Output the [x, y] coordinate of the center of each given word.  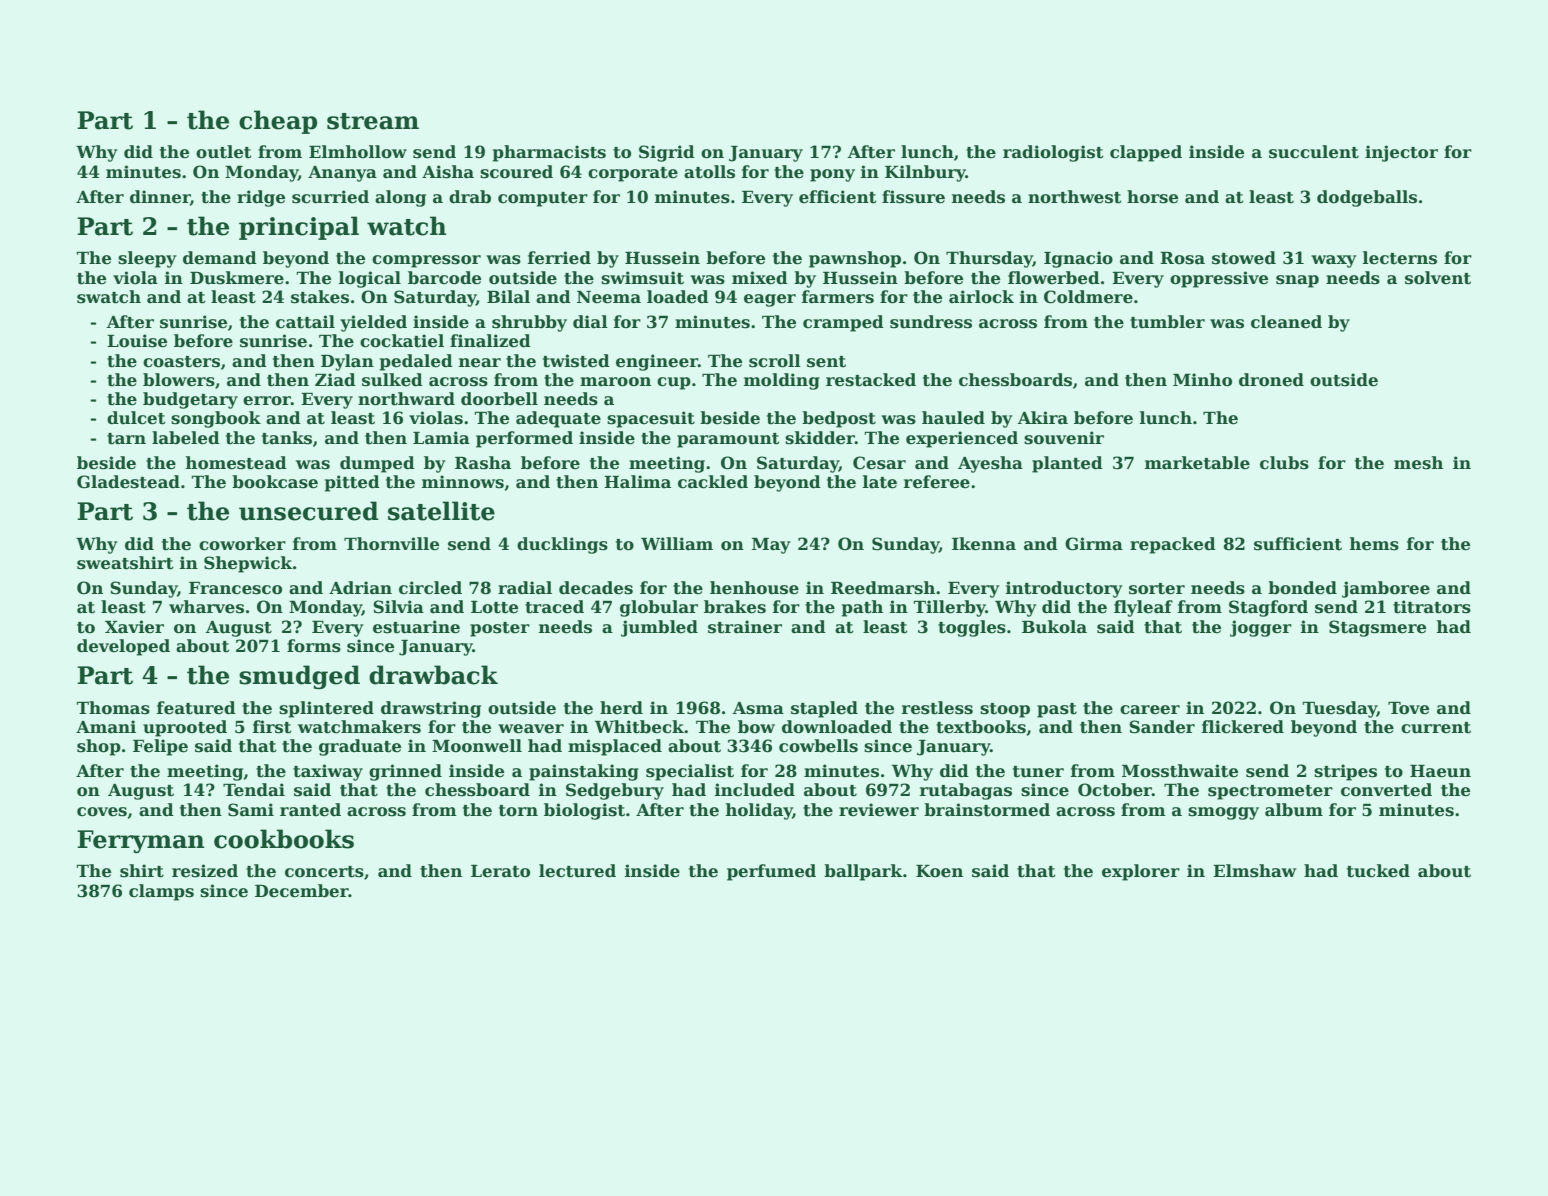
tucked [1378, 871]
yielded [373, 323]
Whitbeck [639, 727]
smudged [299, 677]
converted [1386, 790]
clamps [161, 892]
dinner [160, 197]
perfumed [771, 872]
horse [1152, 197]
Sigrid [667, 153]
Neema [609, 297]
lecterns [1400, 258]
